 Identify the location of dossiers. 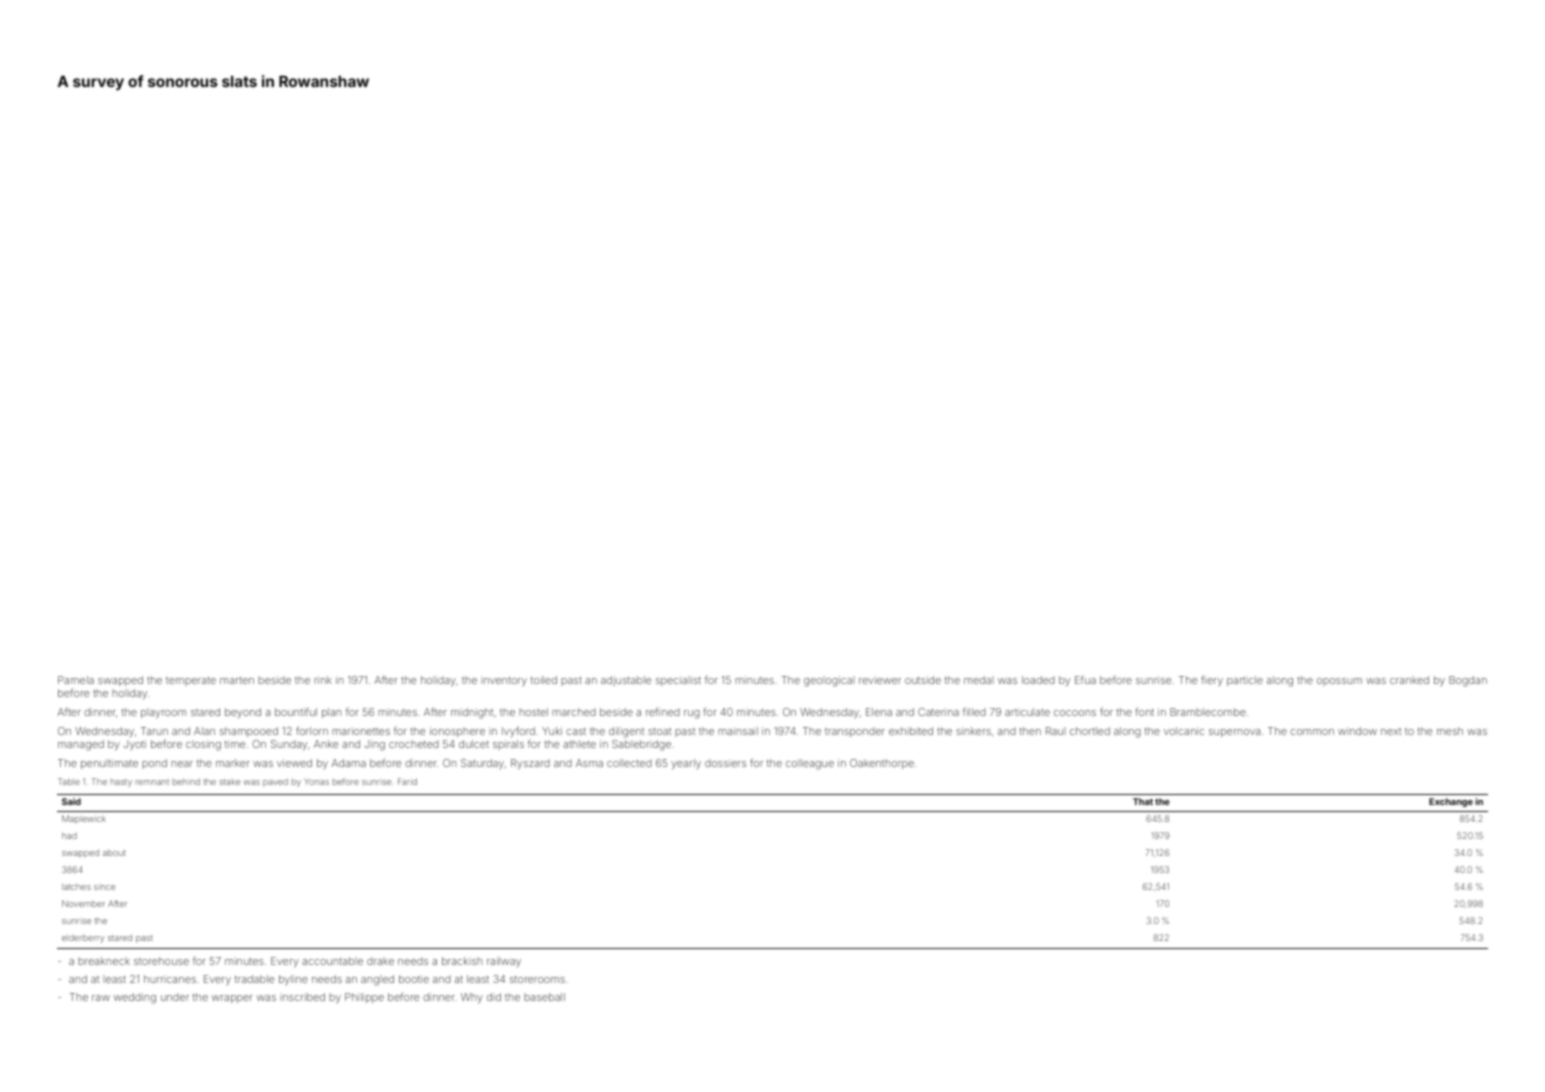
(725, 763).
